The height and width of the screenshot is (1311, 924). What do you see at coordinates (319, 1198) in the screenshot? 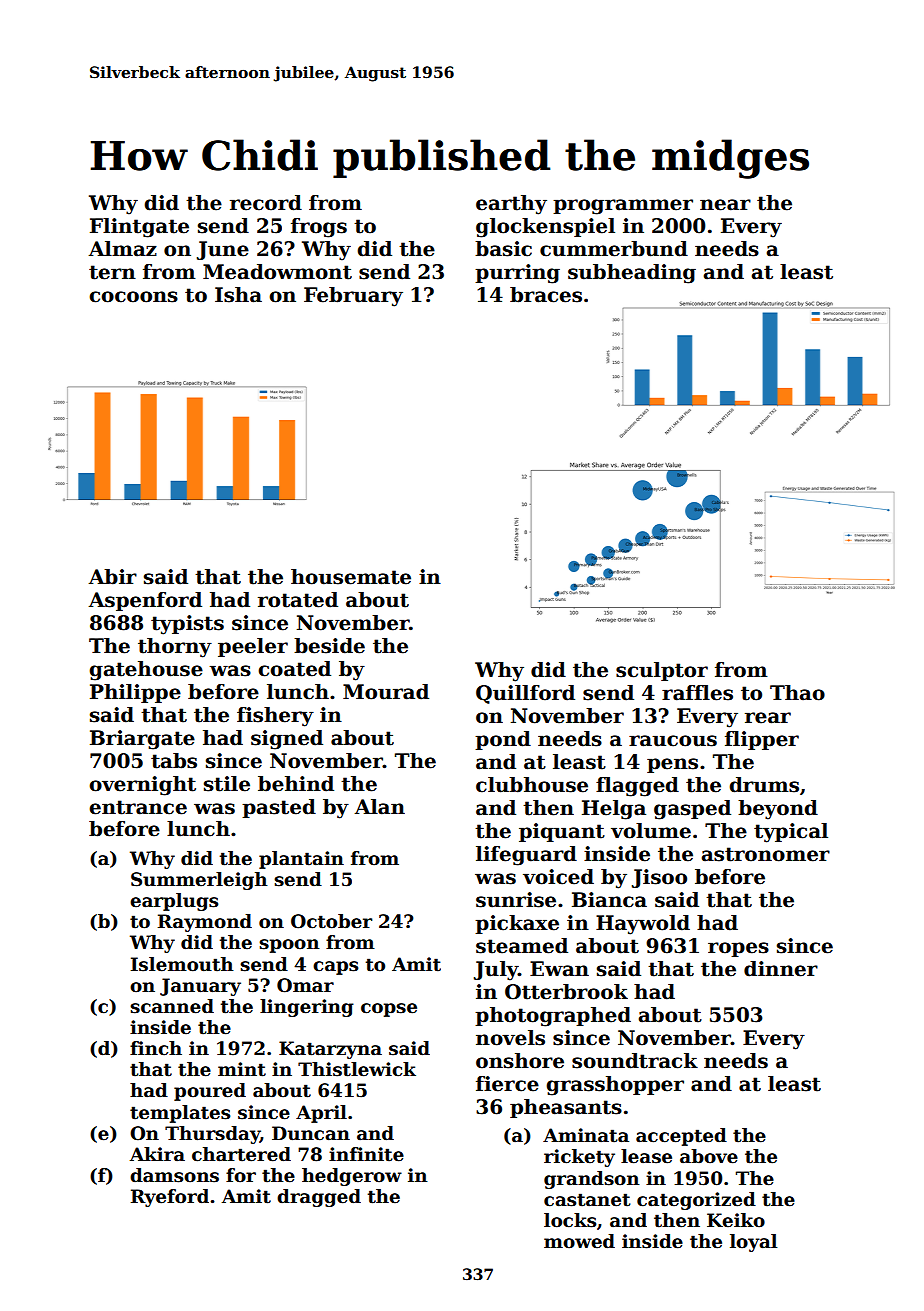
I see `dragged` at bounding box center [319, 1198].
